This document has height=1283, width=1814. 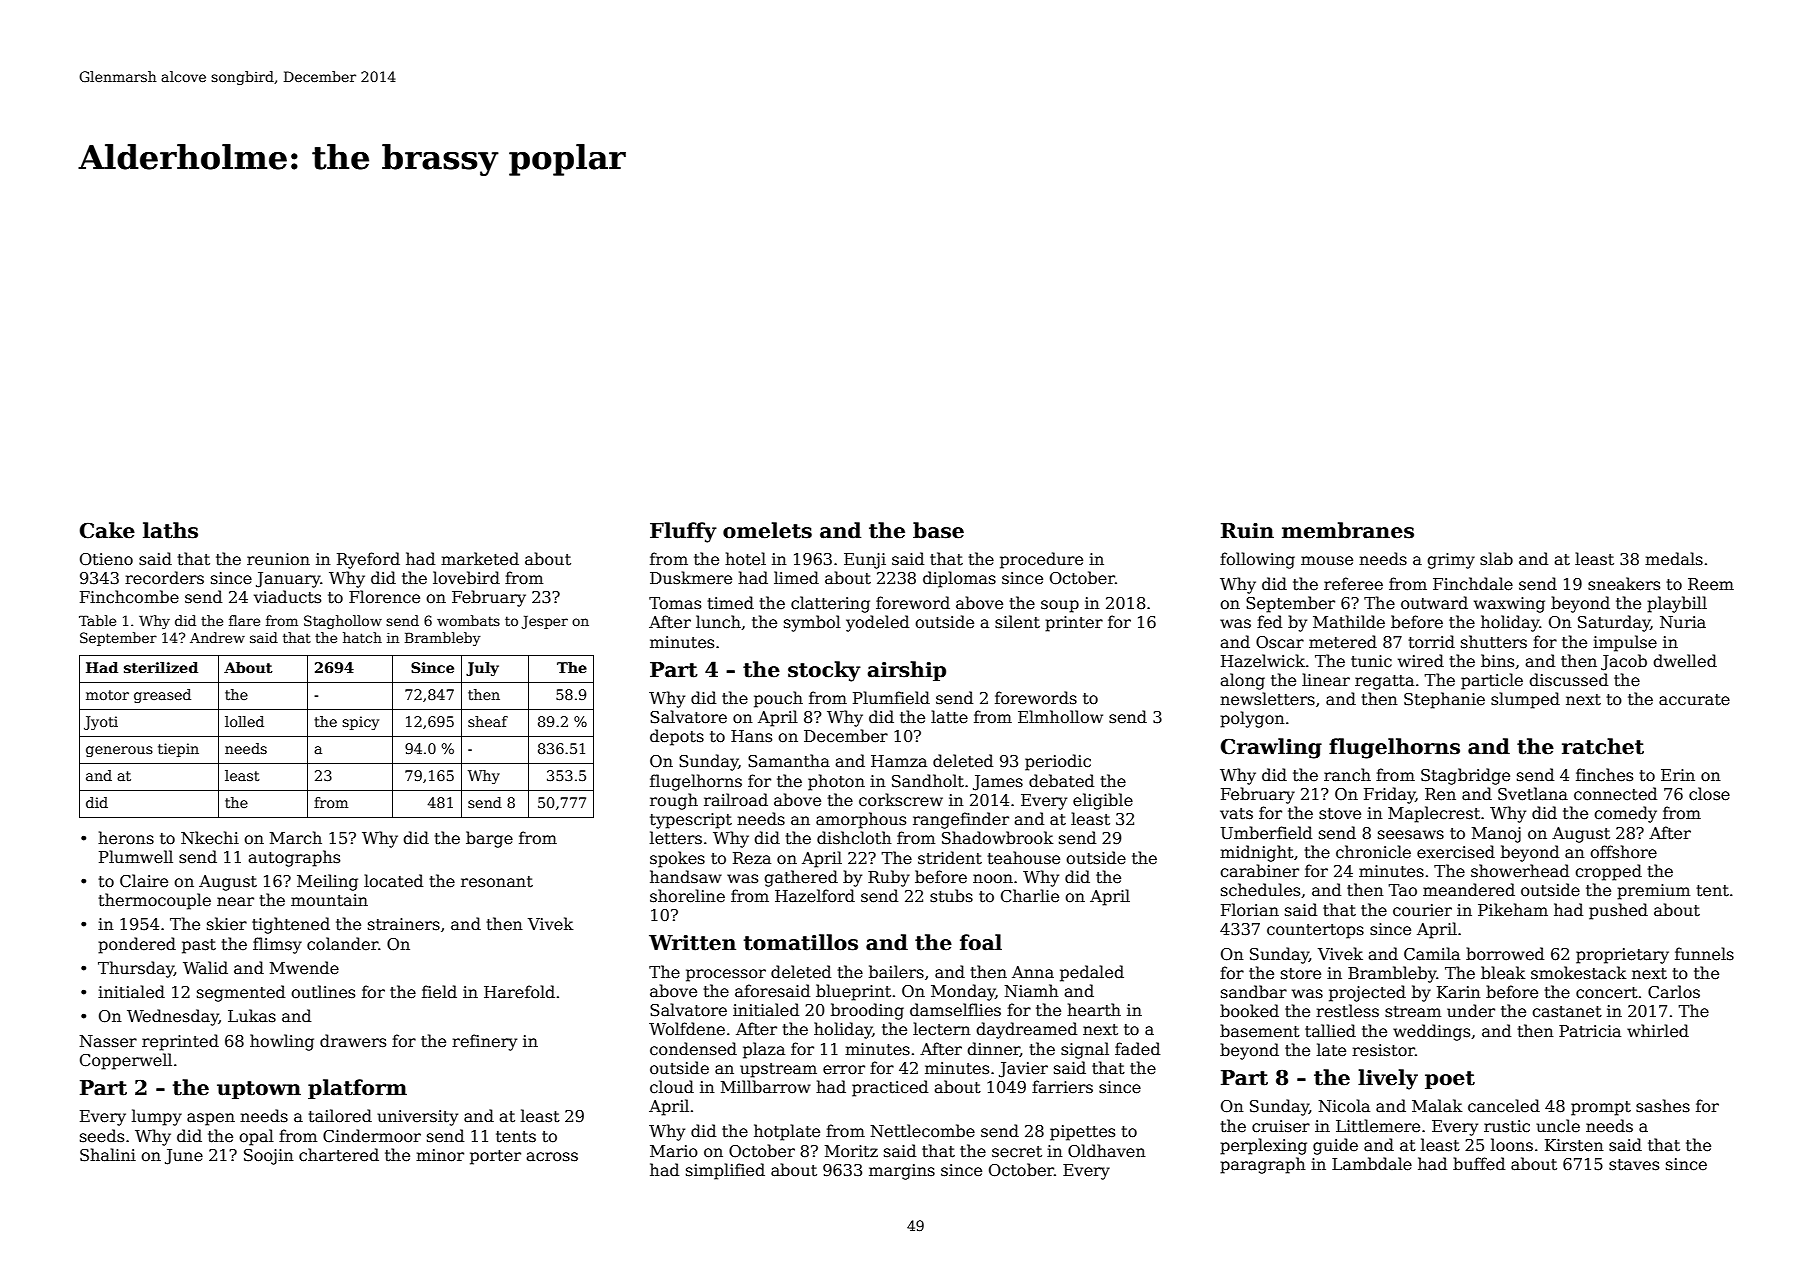 What do you see at coordinates (725, 1171) in the document?
I see `simplified` at bounding box center [725, 1171].
